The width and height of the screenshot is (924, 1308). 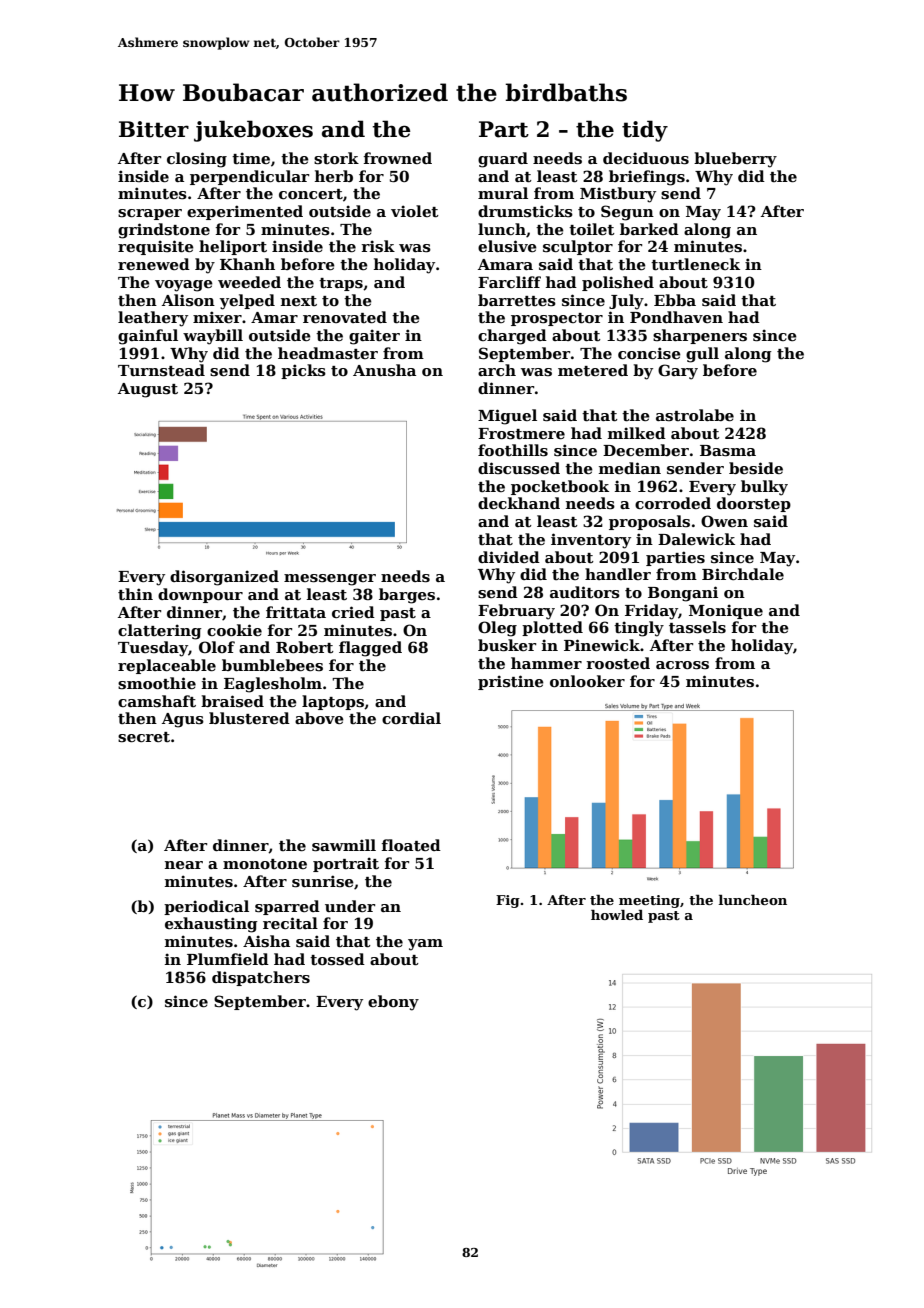 What do you see at coordinates (637, 433) in the screenshot?
I see `milked` at bounding box center [637, 433].
